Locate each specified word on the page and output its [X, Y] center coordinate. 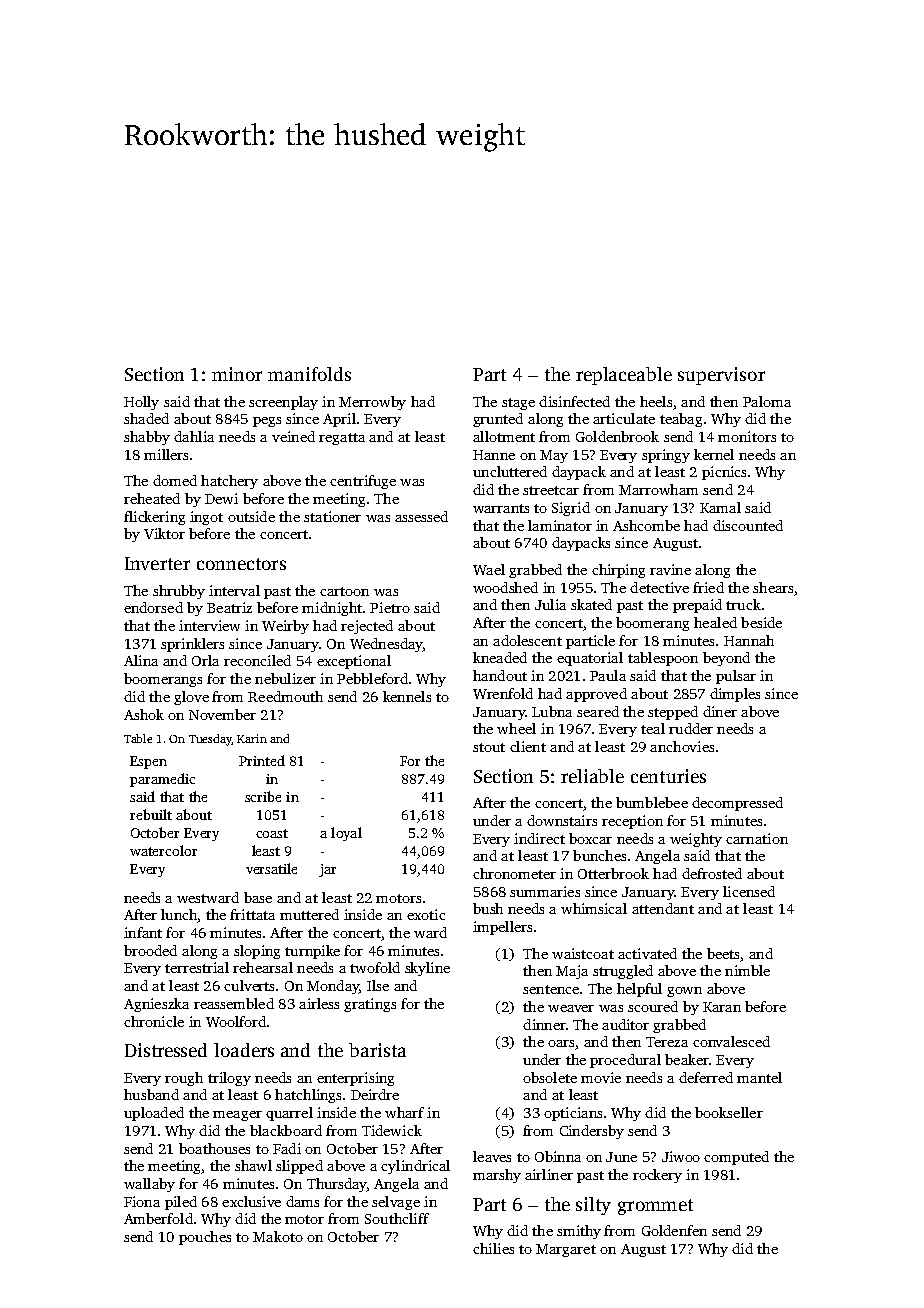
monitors [747, 436]
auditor [625, 1024]
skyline [427, 969]
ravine [670, 569]
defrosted [712, 873]
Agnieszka [156, 1005]
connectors [241, 564]
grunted [498, 420]
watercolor [163, 850]
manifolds [309, 374]
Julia [550, 604]
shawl [253, 1165]
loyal [346, 834]
